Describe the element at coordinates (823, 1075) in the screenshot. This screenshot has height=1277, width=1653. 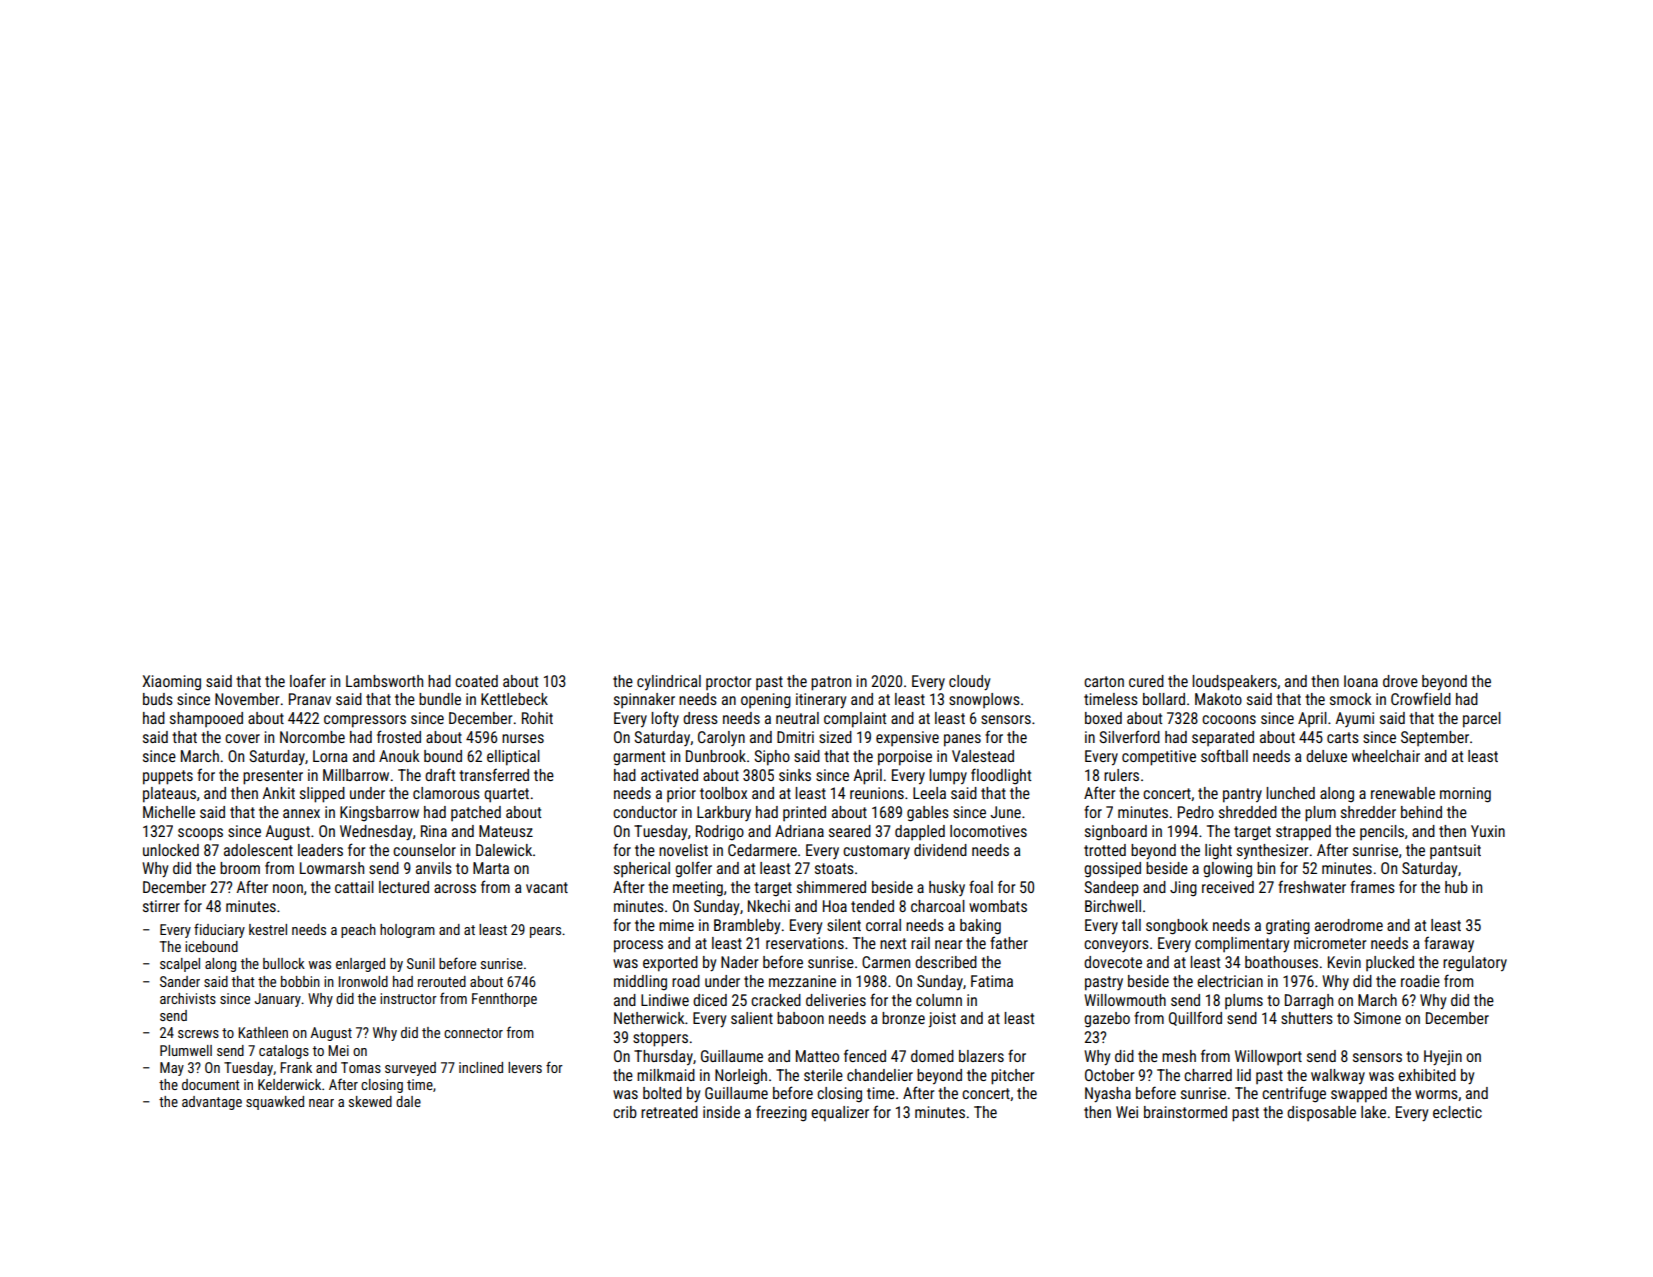
I see `sterile` at that location.
